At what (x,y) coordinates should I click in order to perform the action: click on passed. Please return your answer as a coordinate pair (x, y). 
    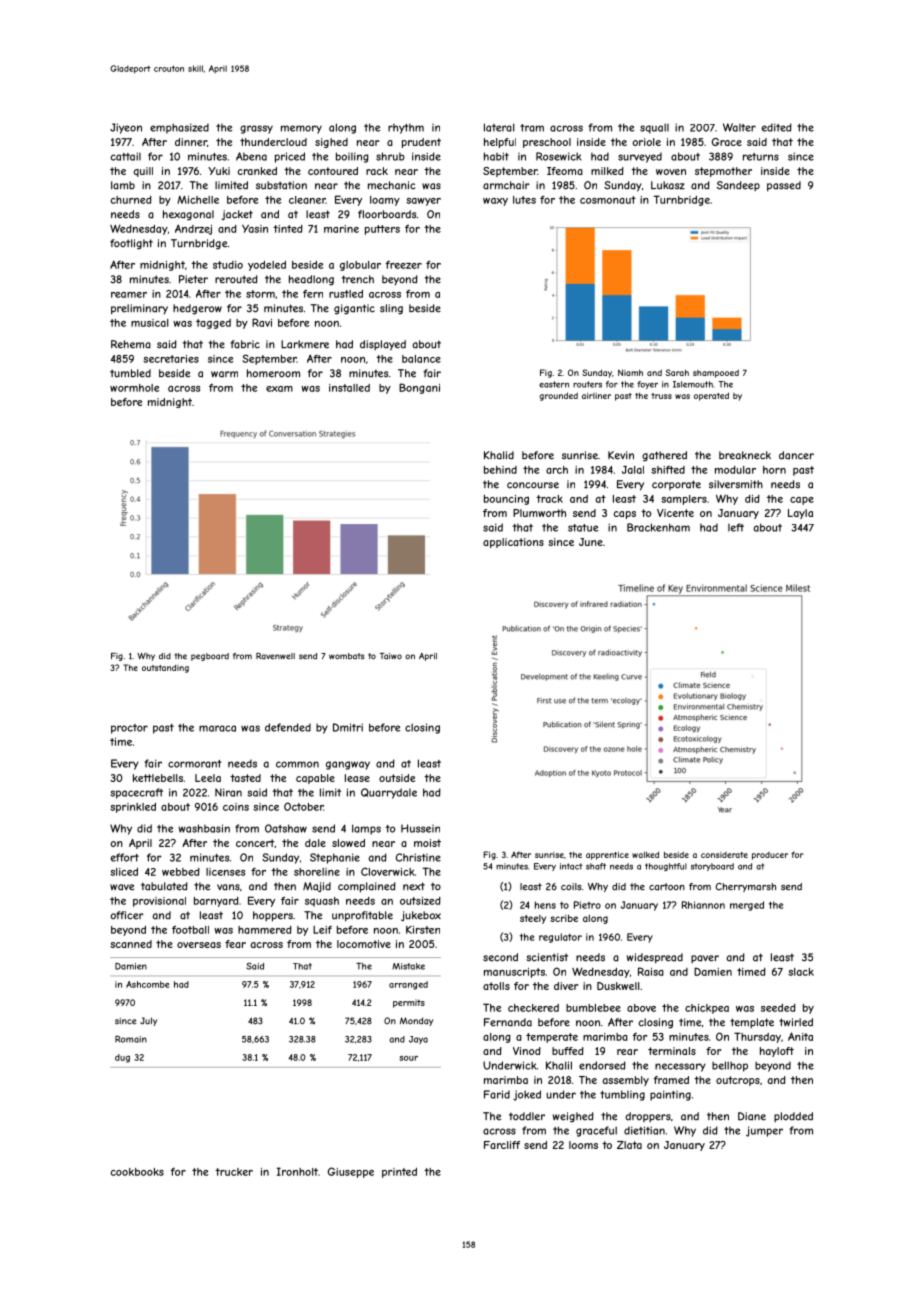
    Looking at the image, I should click on (784, 186).
